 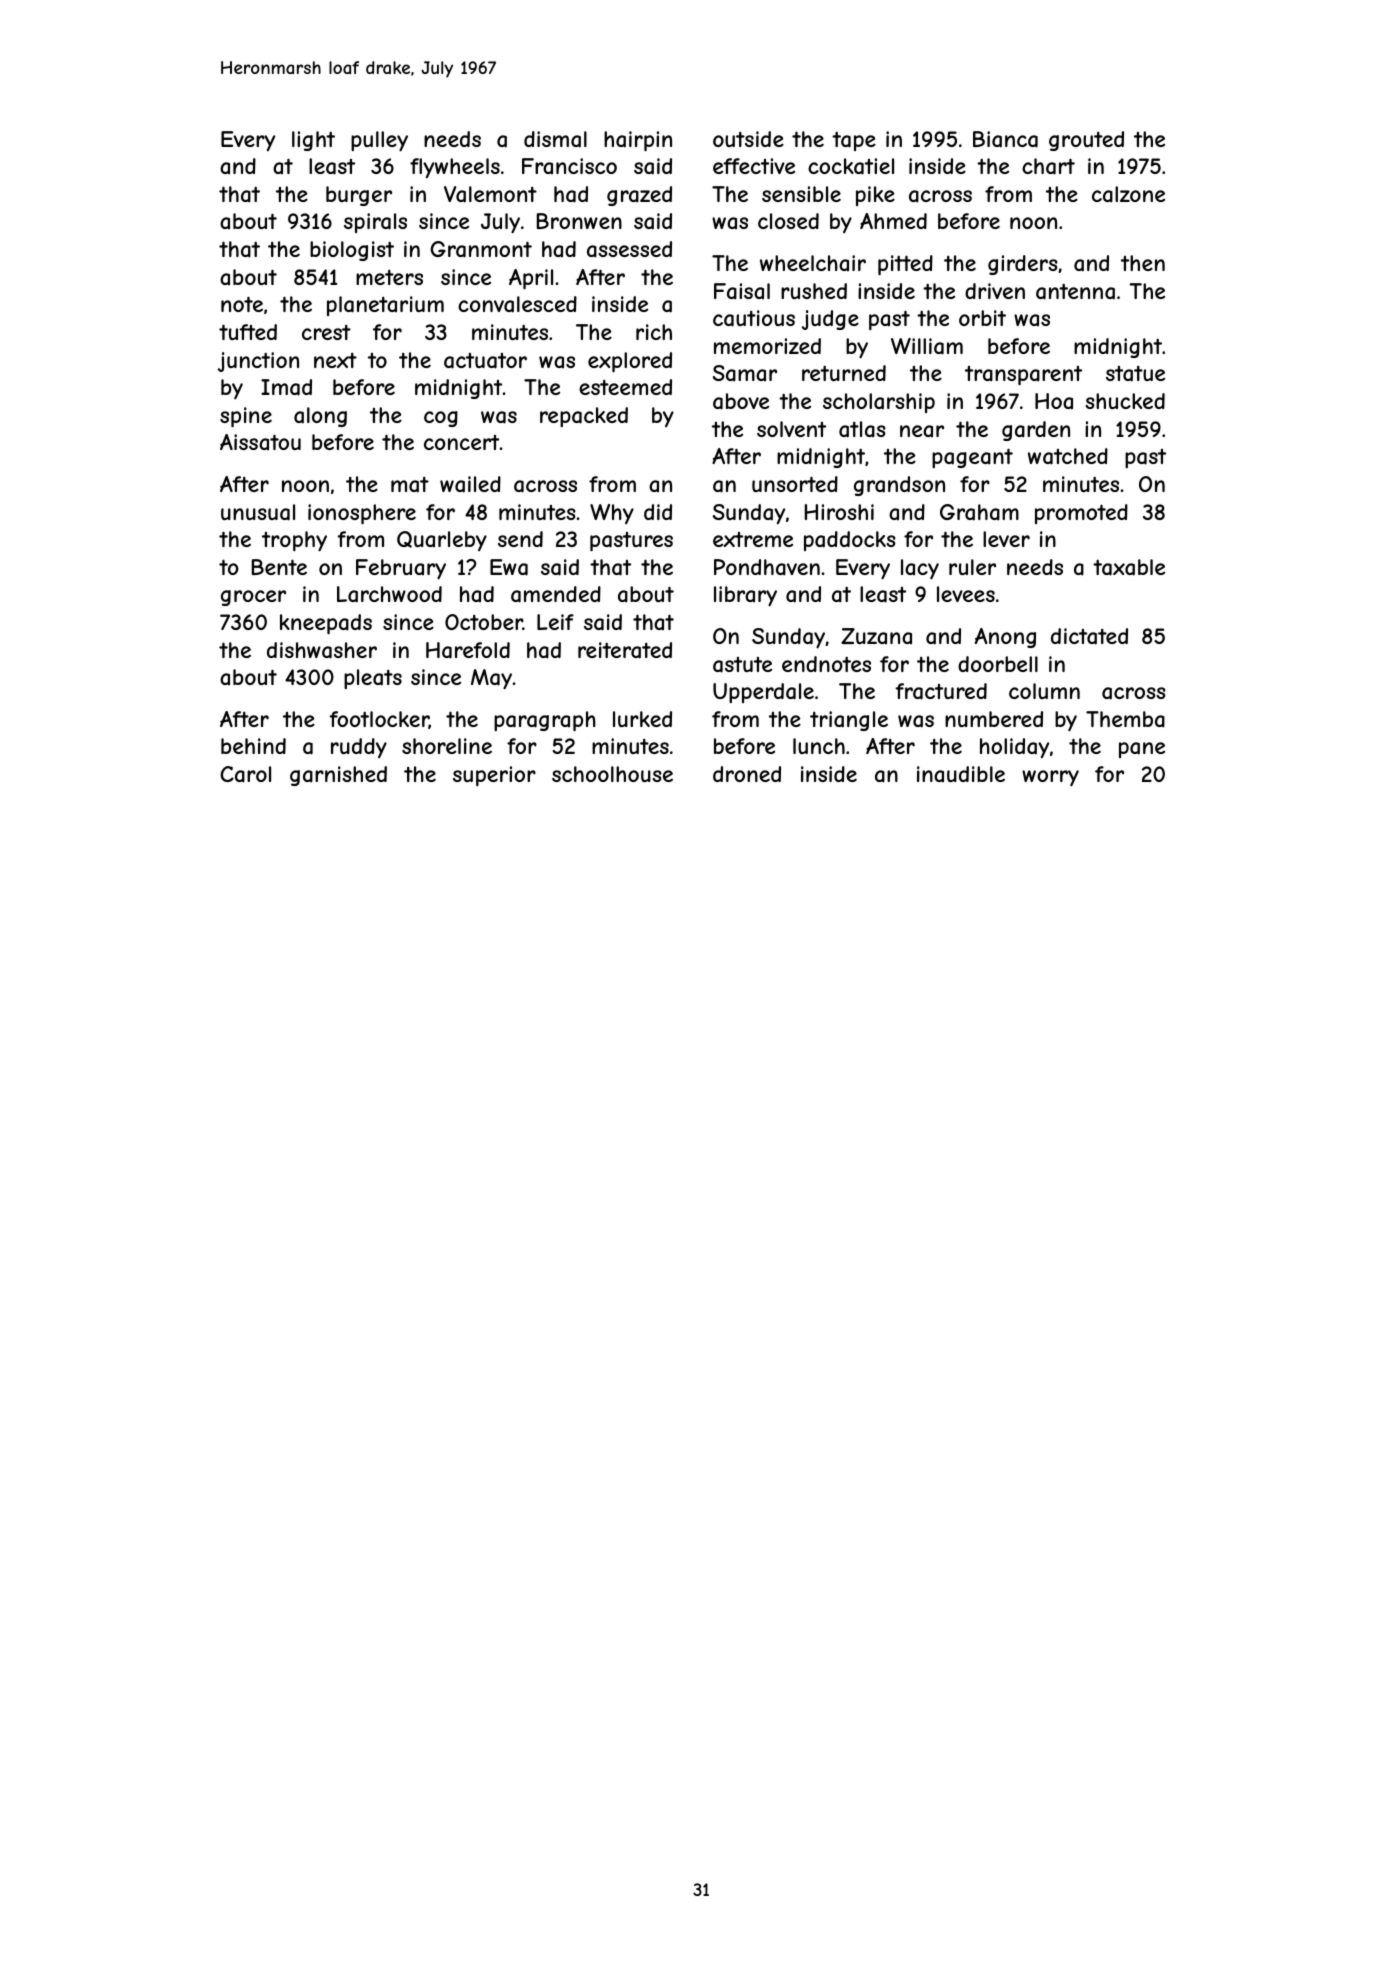 I want to click on garnished, so click(x=338, y=776).
